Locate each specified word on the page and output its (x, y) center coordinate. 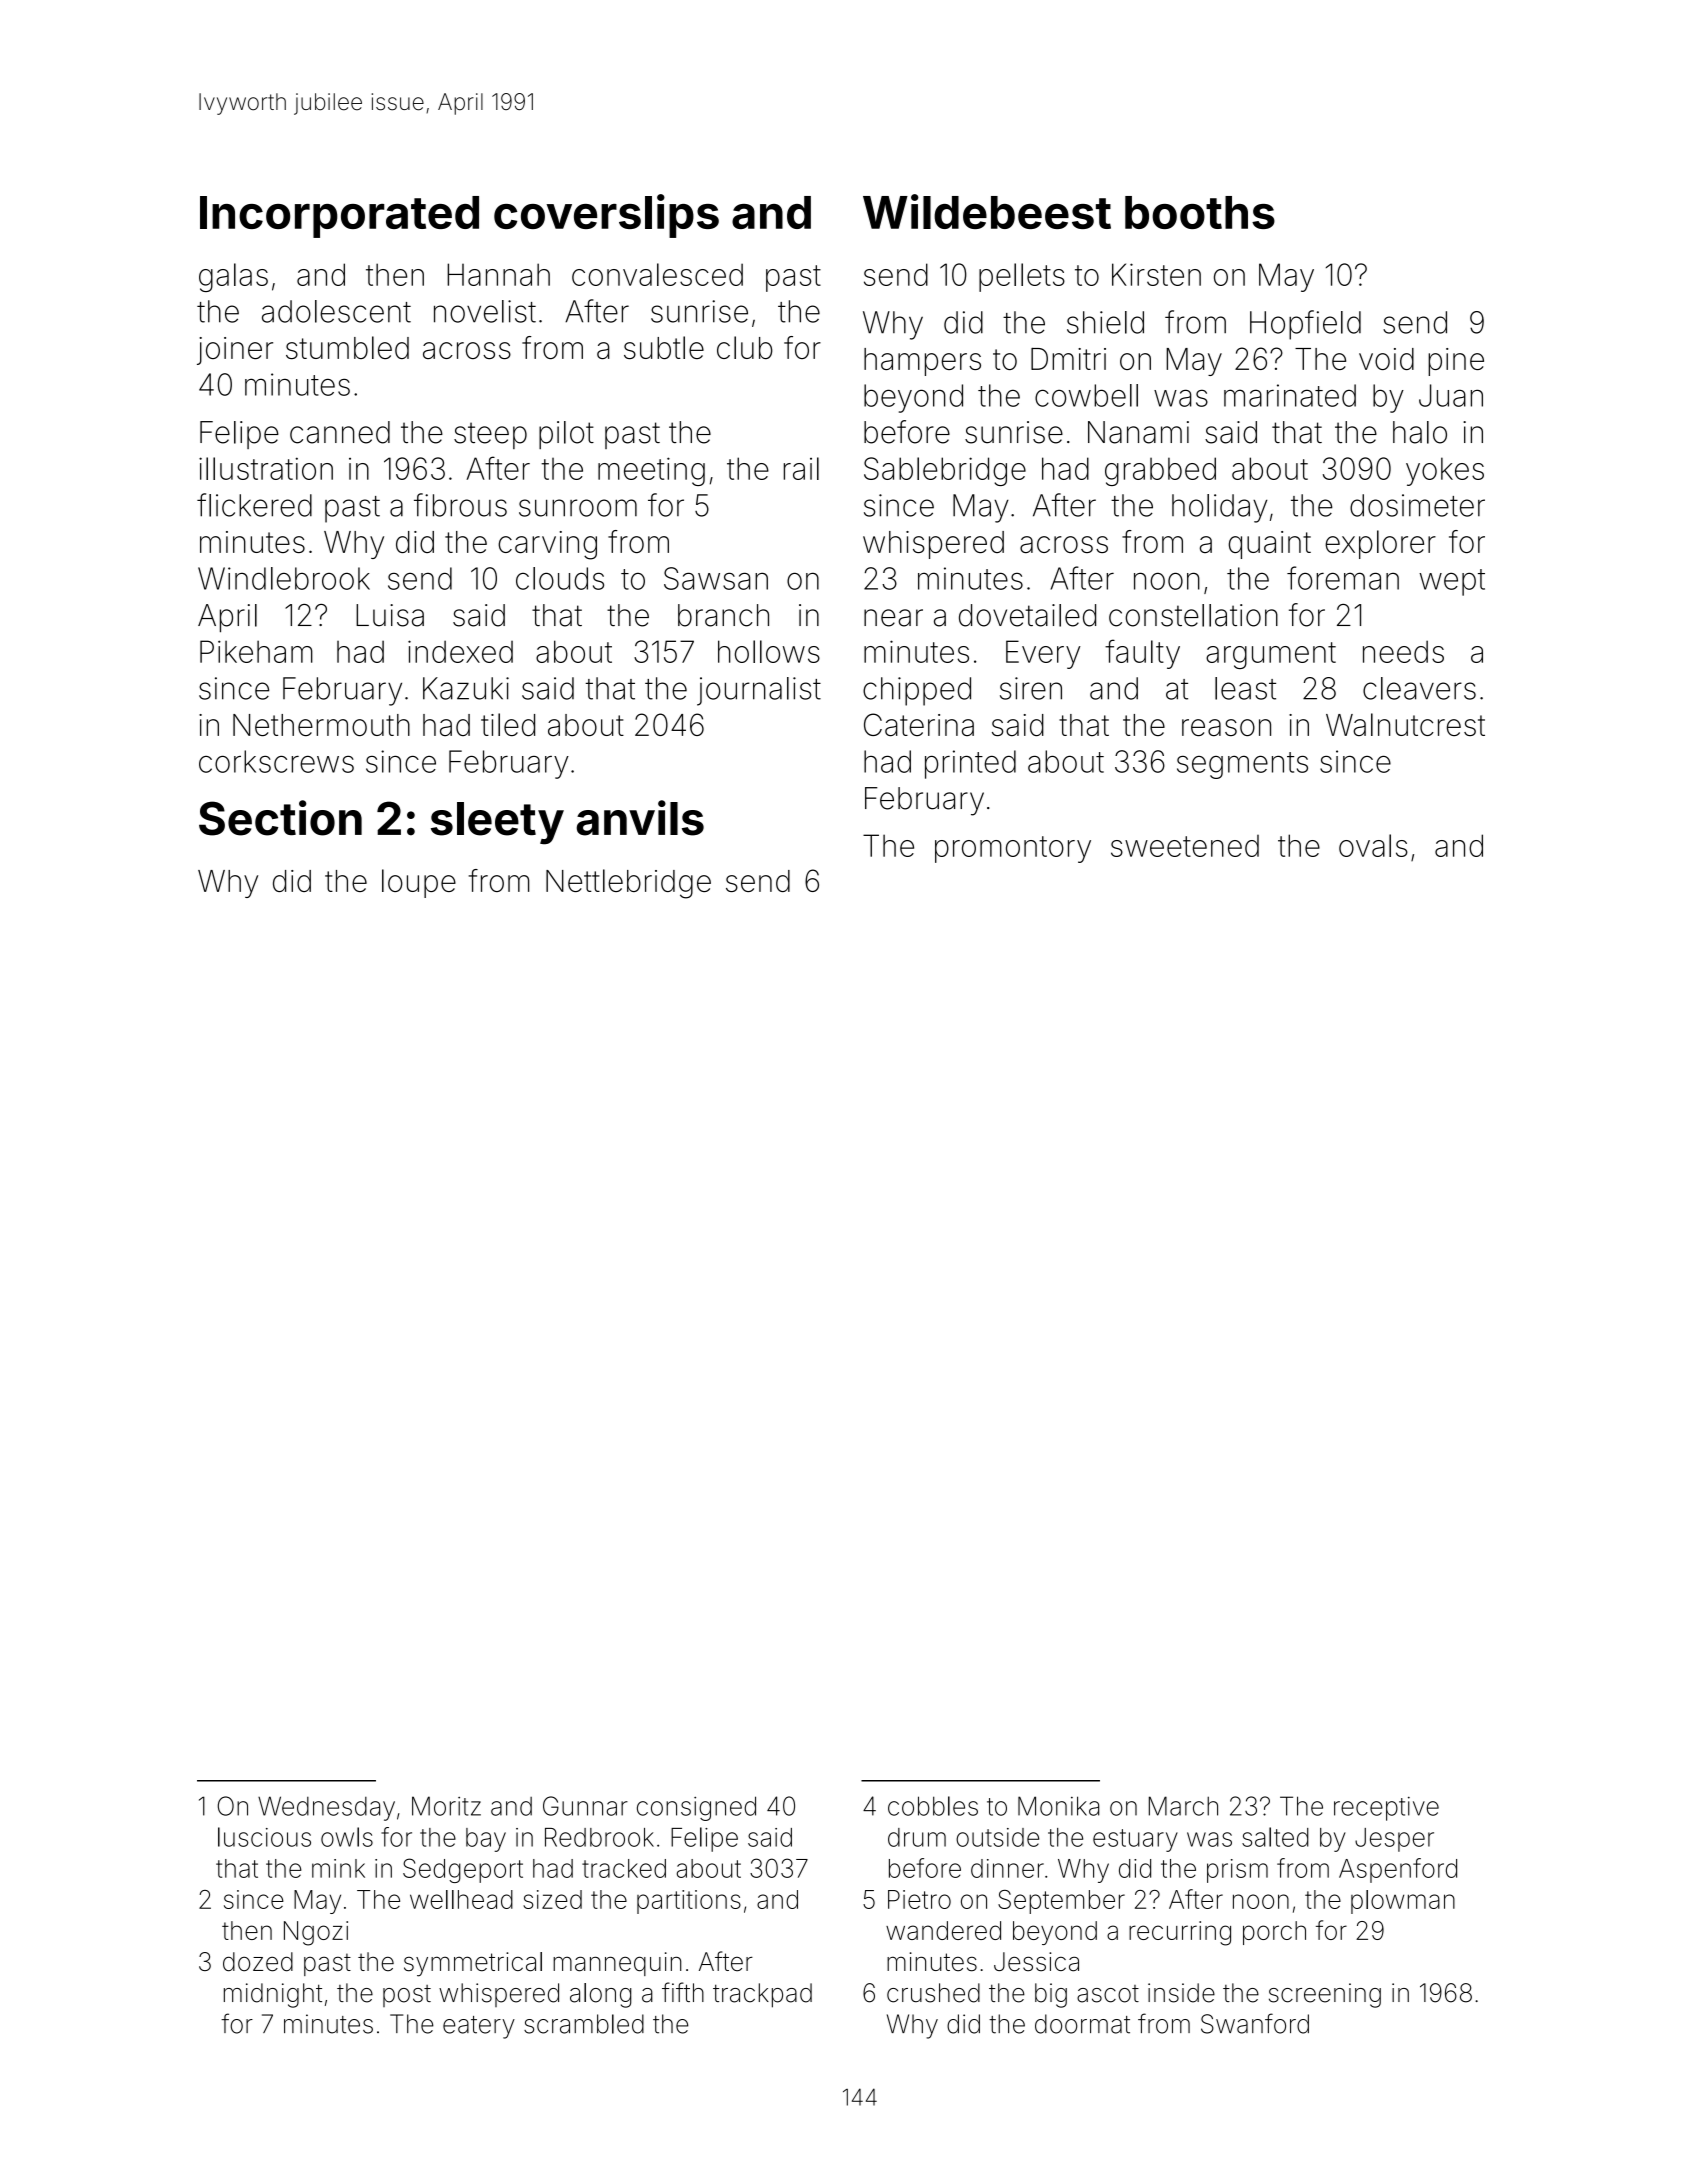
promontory (1013, 849)
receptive (1386, 1809)
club (745, 347)
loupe (419, 883)
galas (233, 277)
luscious (264, 1837)
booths (1200, 212)
